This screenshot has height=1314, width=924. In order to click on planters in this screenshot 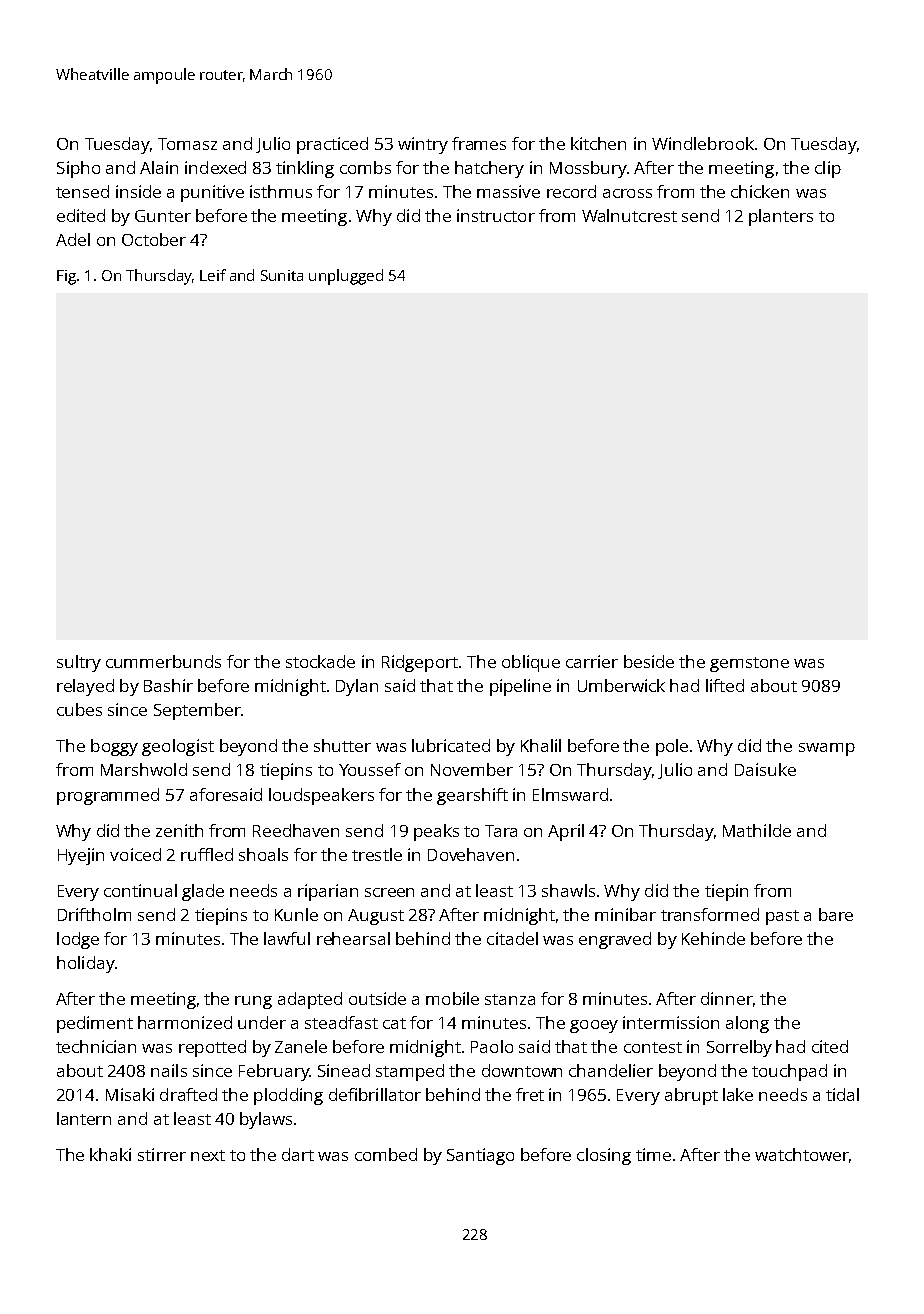, I will do `click(781, 217)`.
